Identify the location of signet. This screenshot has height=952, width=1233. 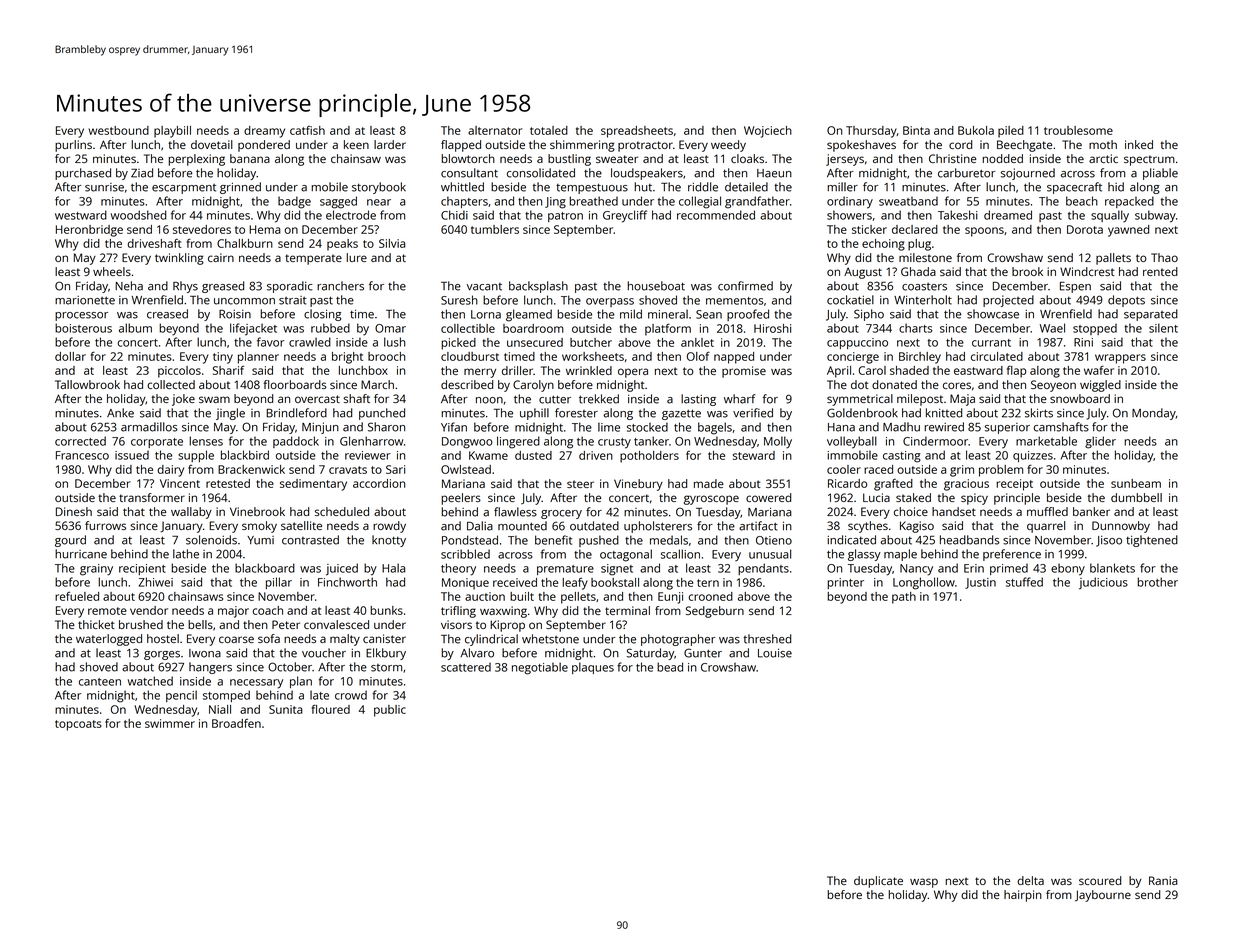
(617, 570).
